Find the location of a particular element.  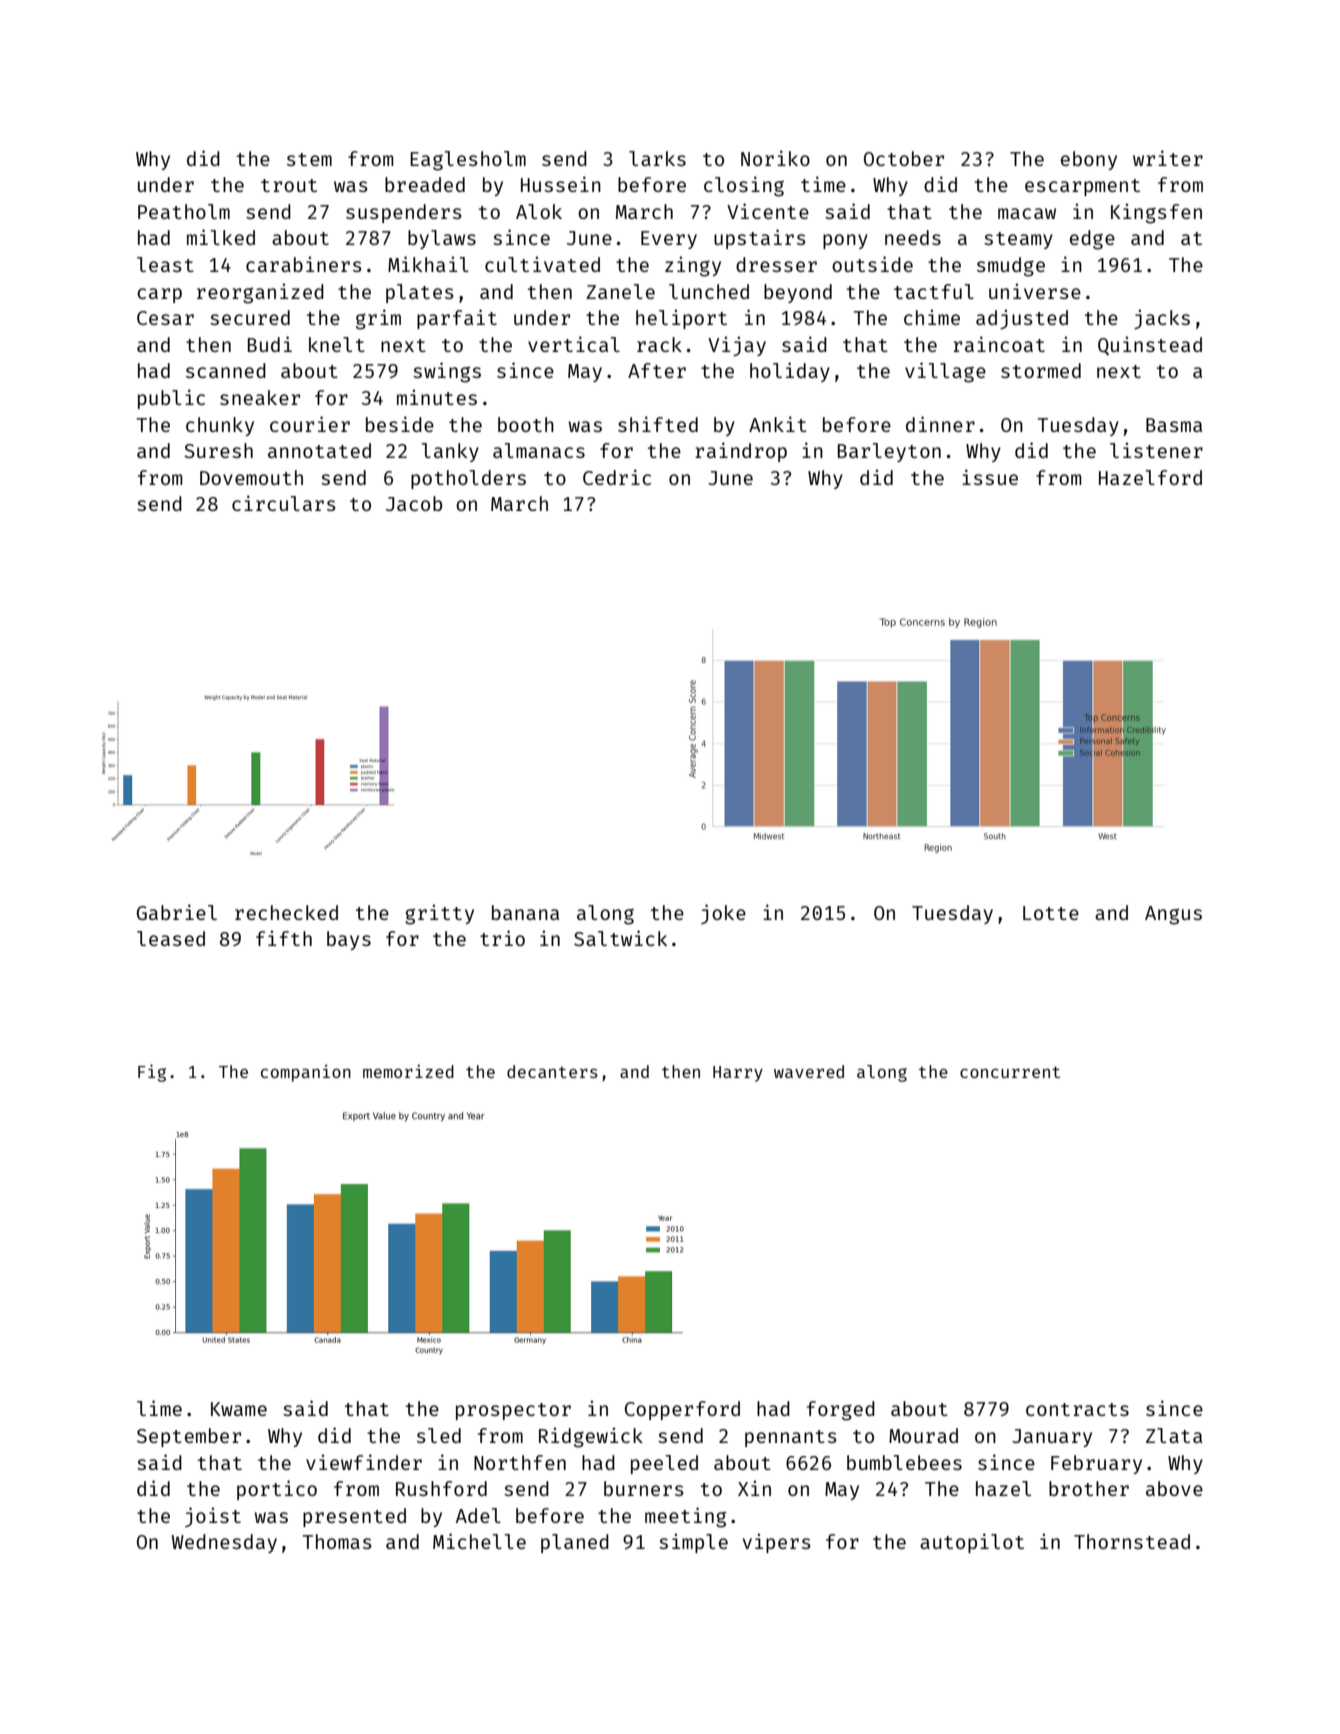

banana is located at coordinates (525, 912).
